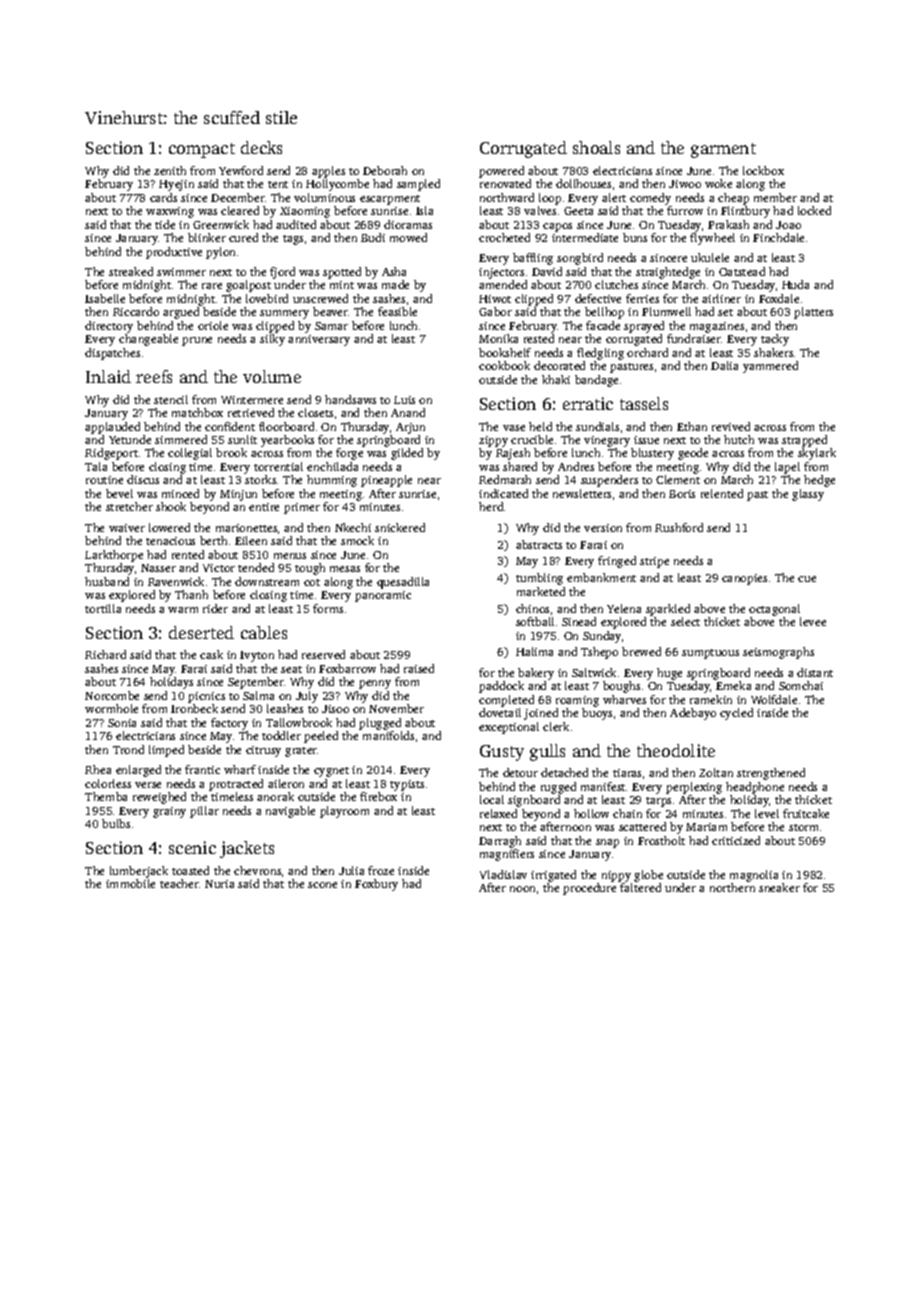  Describe the element at coordinates (594, 672) in the image. I see `Saltwick` at that location.
